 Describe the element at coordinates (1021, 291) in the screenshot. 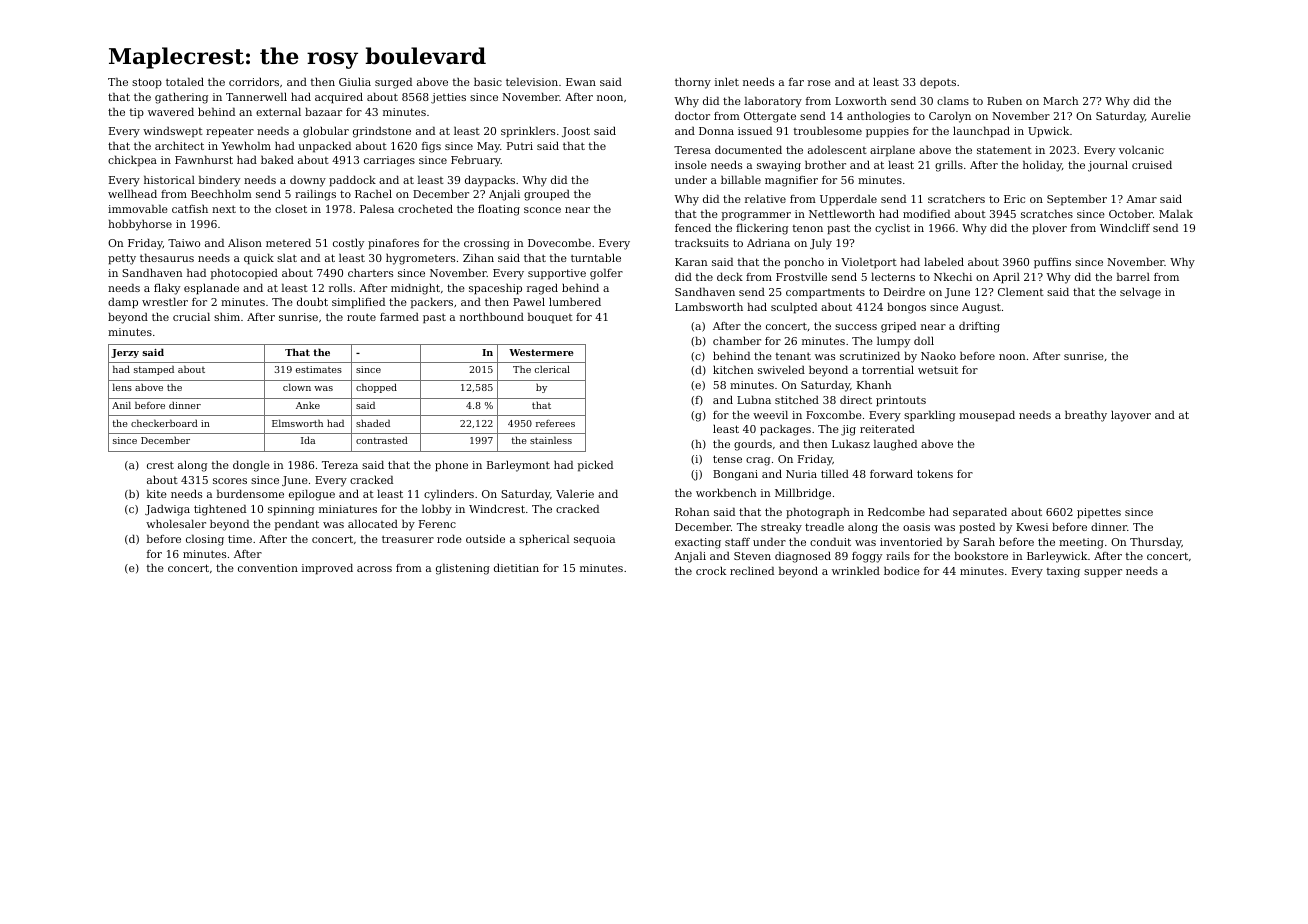

I see `Clement` at that location.
